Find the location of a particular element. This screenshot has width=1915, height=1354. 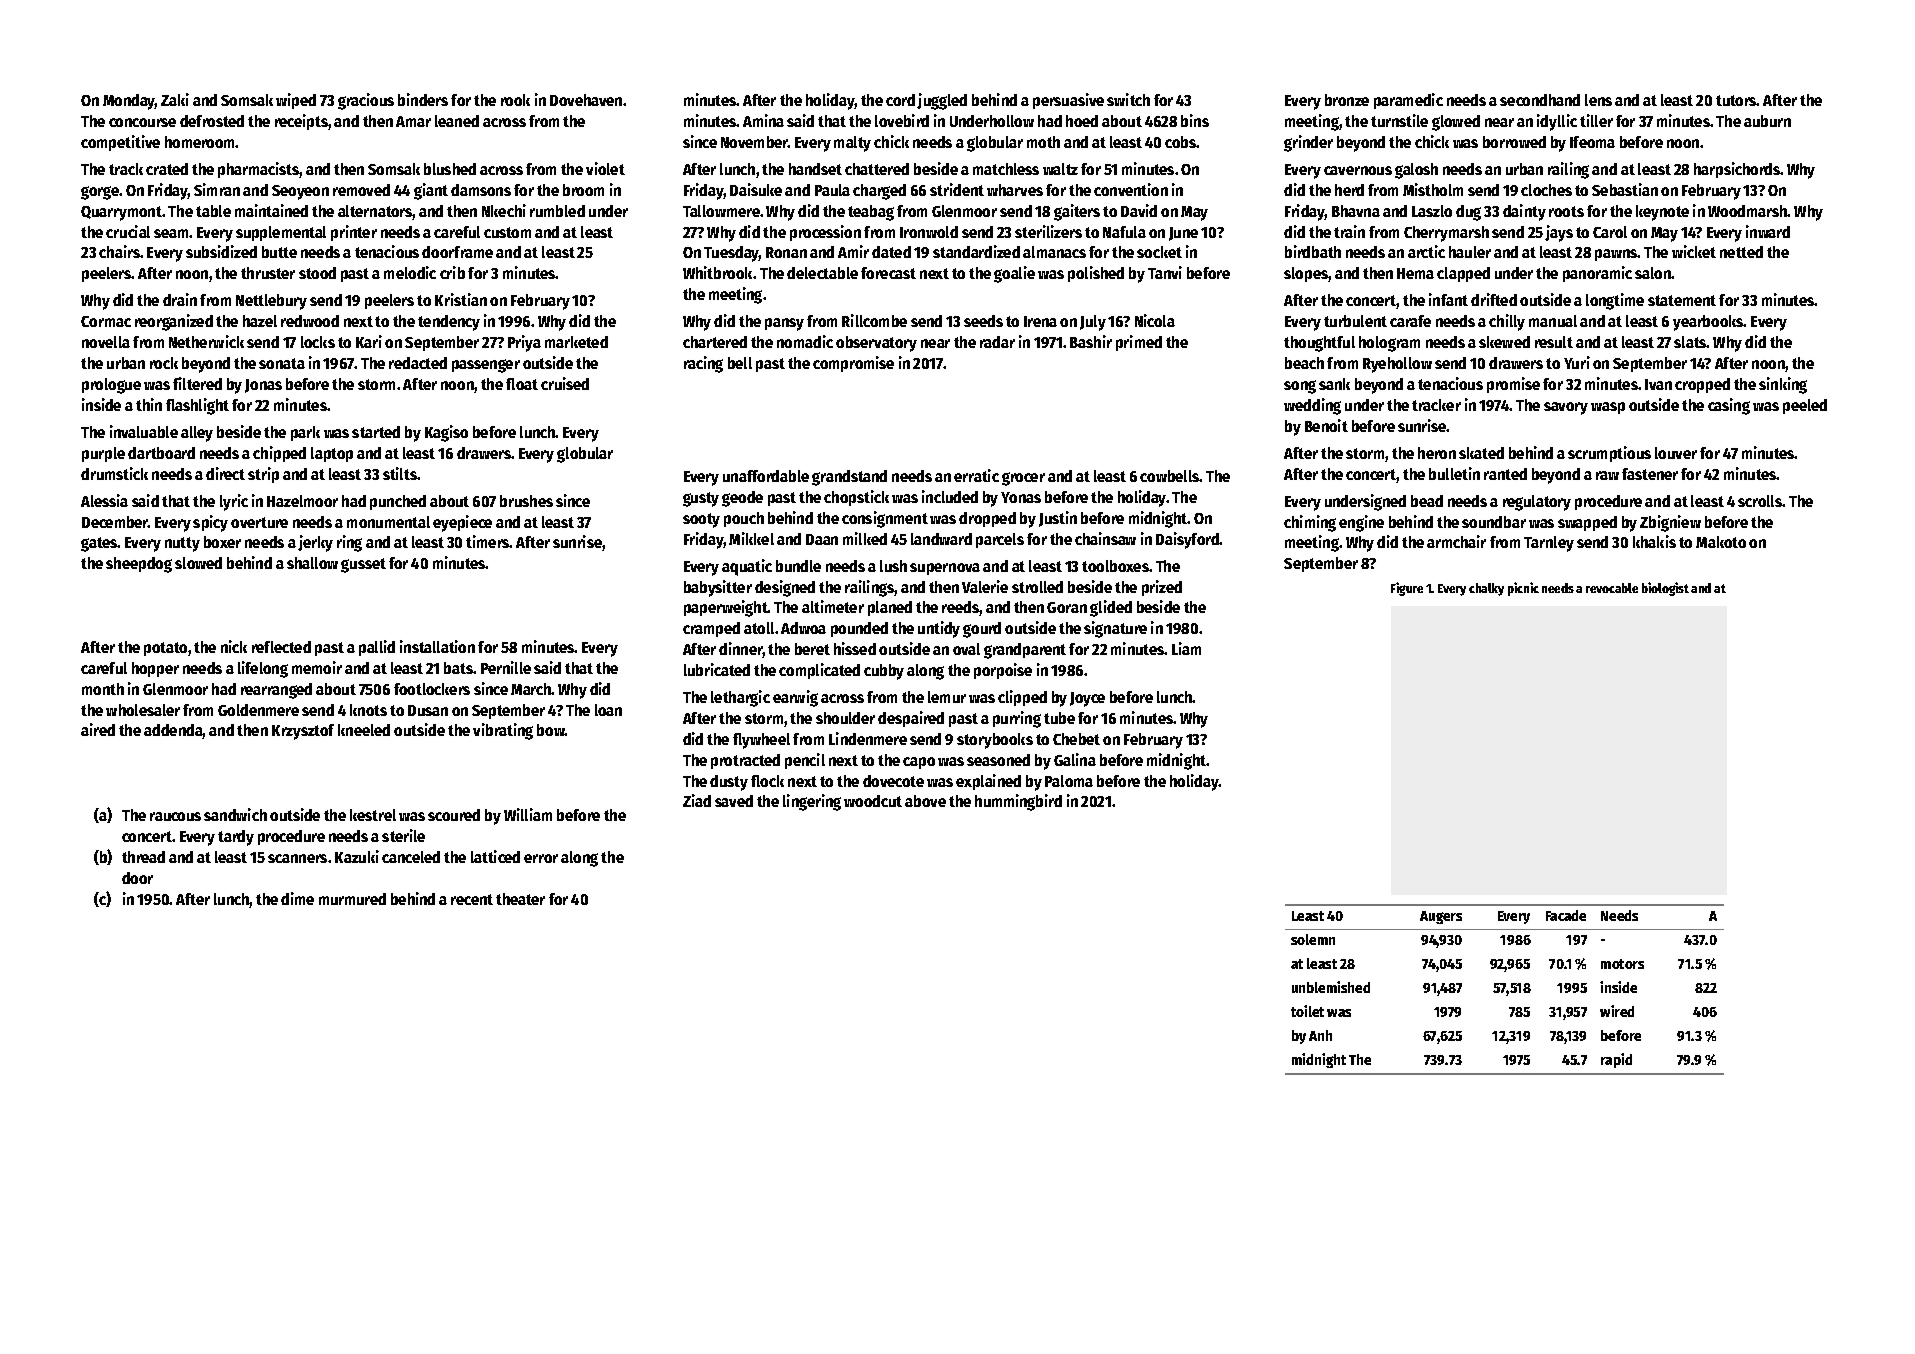

cropped is located at coordinates (1702, 385).
